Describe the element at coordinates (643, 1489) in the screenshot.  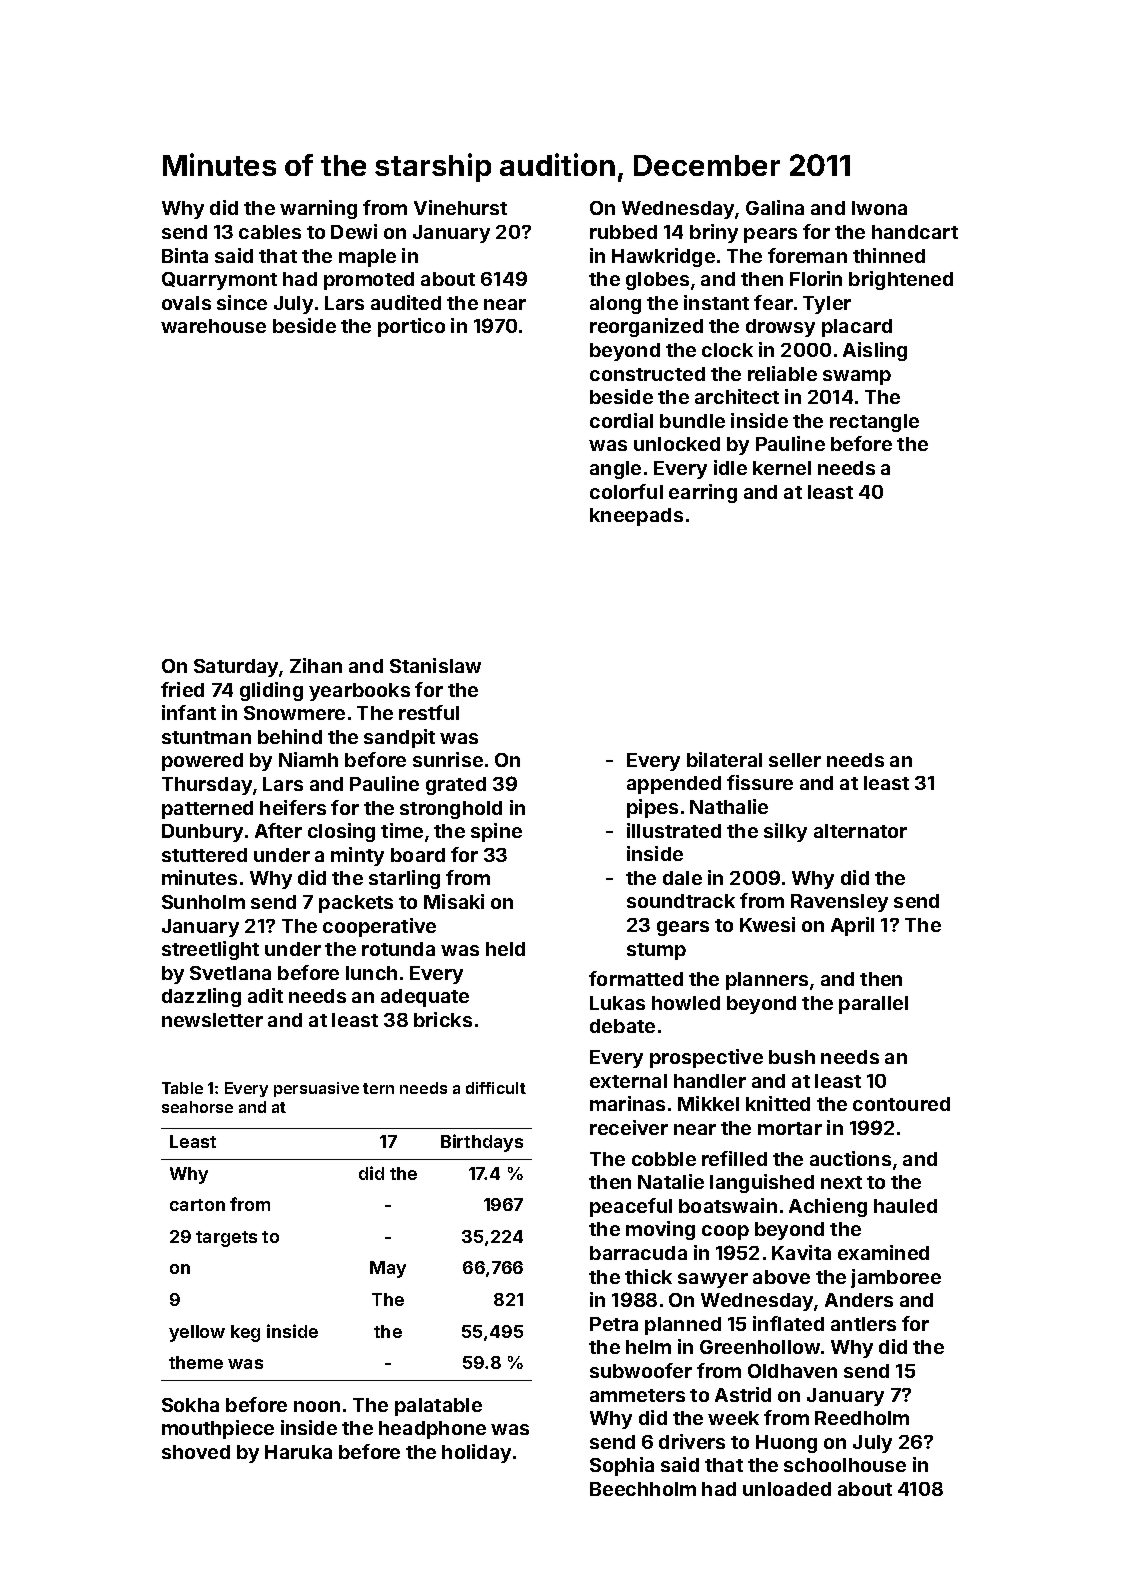
I see `Beechholm` at that location.
